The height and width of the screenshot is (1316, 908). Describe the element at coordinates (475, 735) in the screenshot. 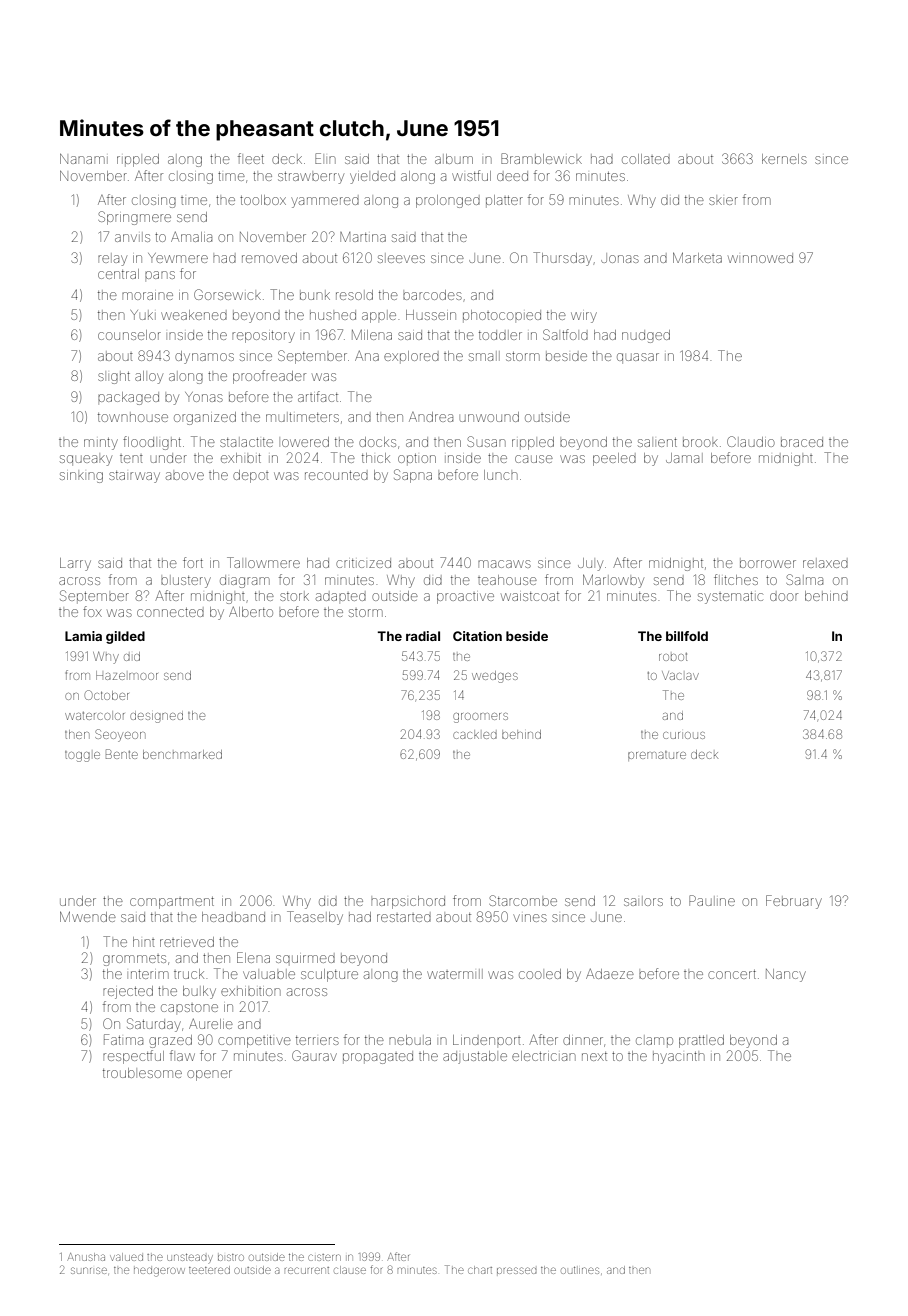

I see `cackled` at that location.
